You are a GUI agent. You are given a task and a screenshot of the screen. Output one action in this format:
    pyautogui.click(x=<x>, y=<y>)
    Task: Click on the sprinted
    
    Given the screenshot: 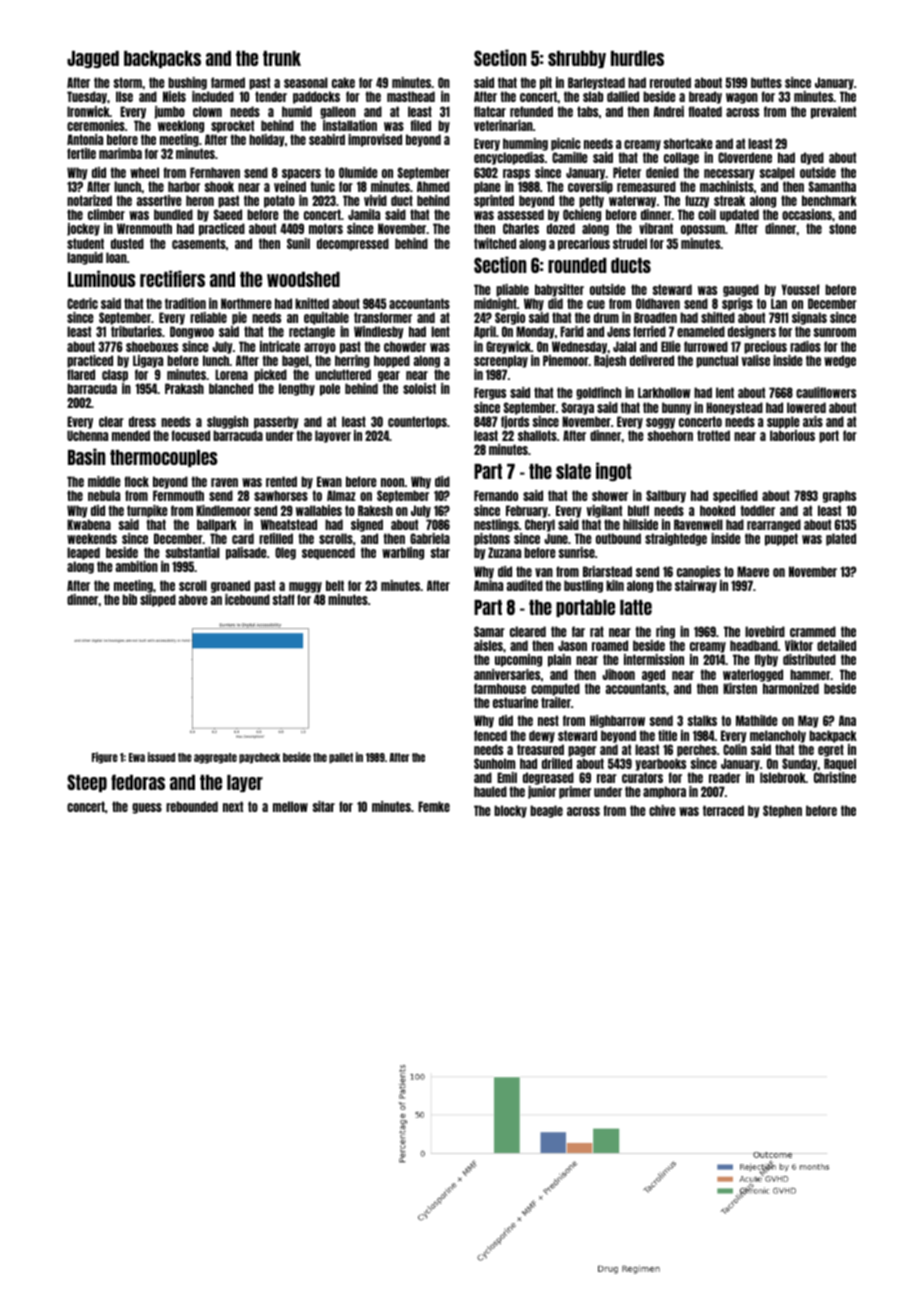 What is the action you would take?
    pyautogui.click(x=494, y=201)
